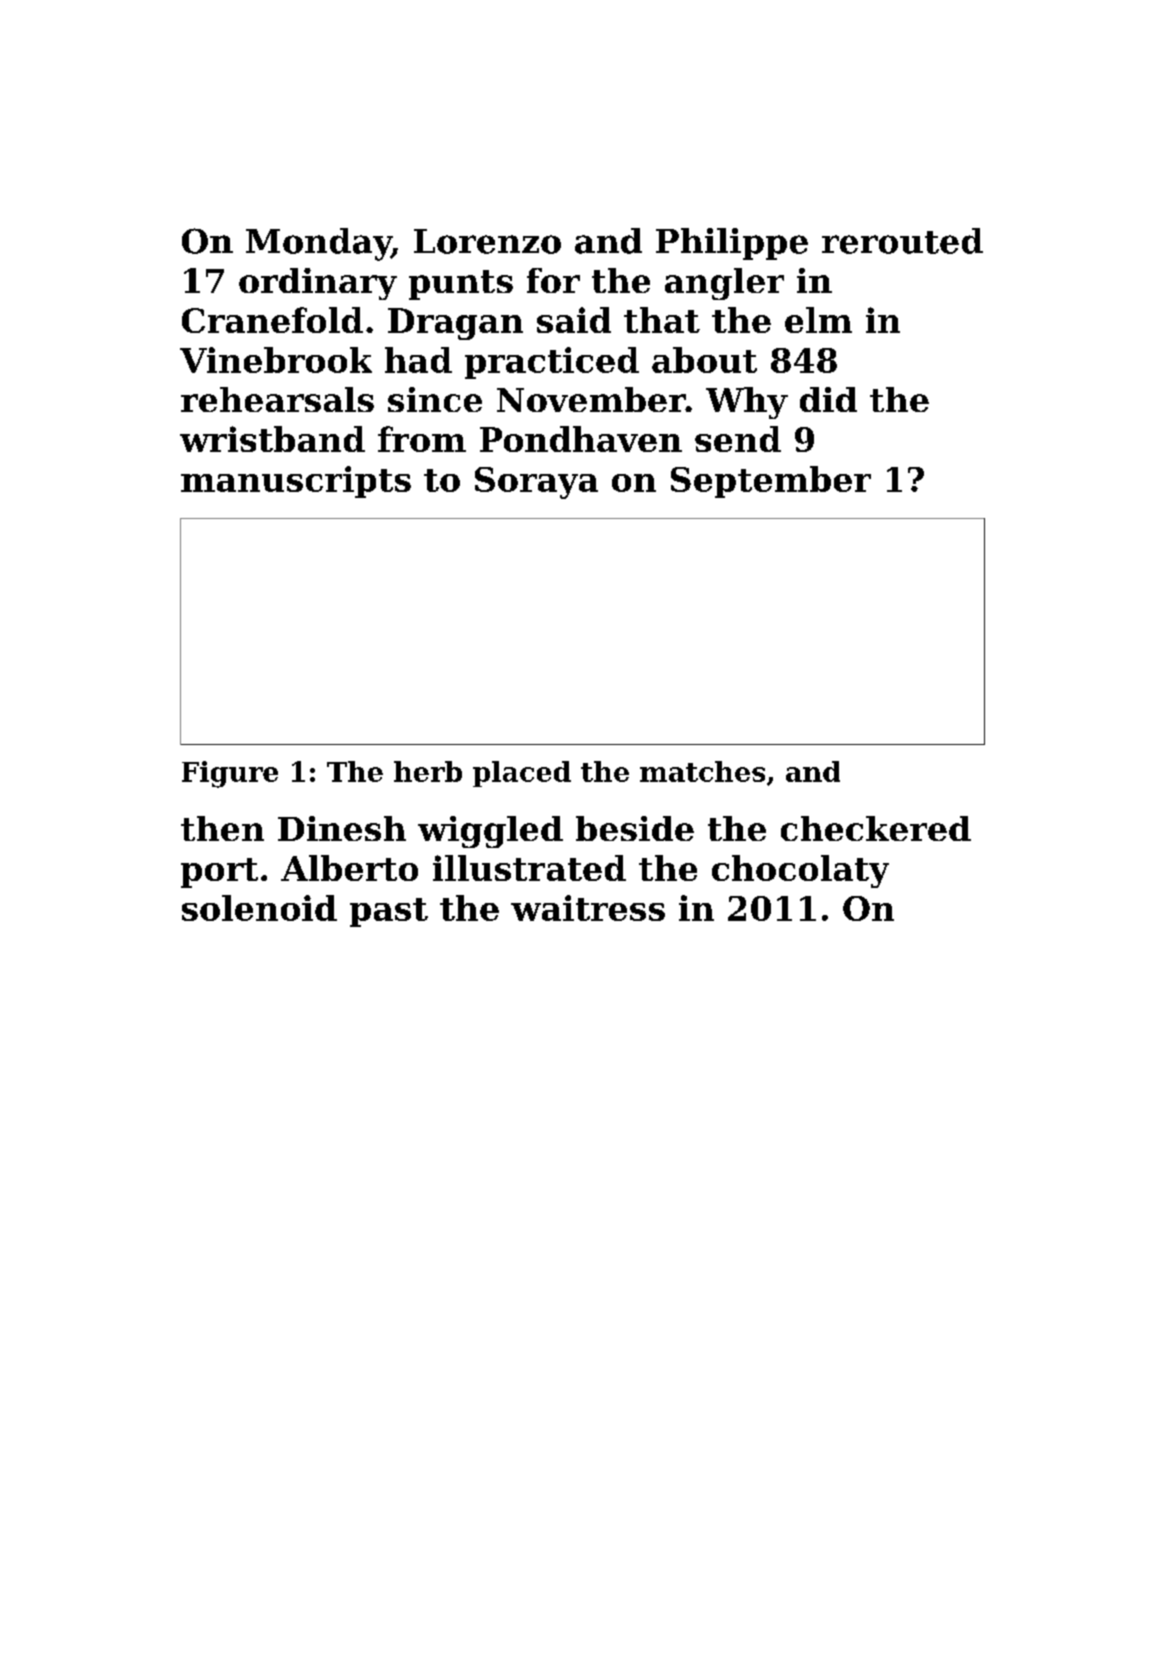  Describe the element at coordinates (319, 244) in the image. I see `Monday` at that location.
